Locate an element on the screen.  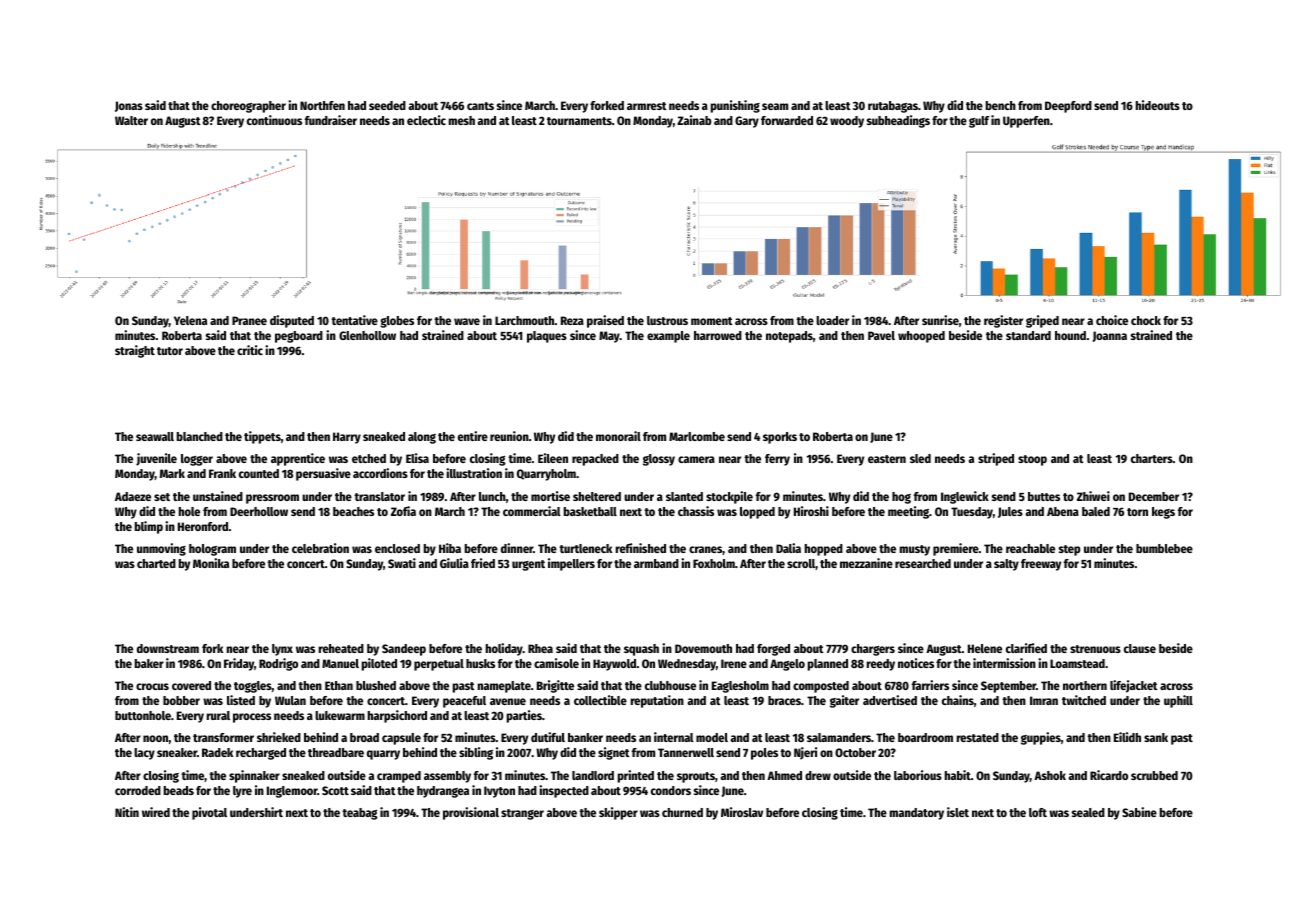
baker is located at coordinates (149, 663).
